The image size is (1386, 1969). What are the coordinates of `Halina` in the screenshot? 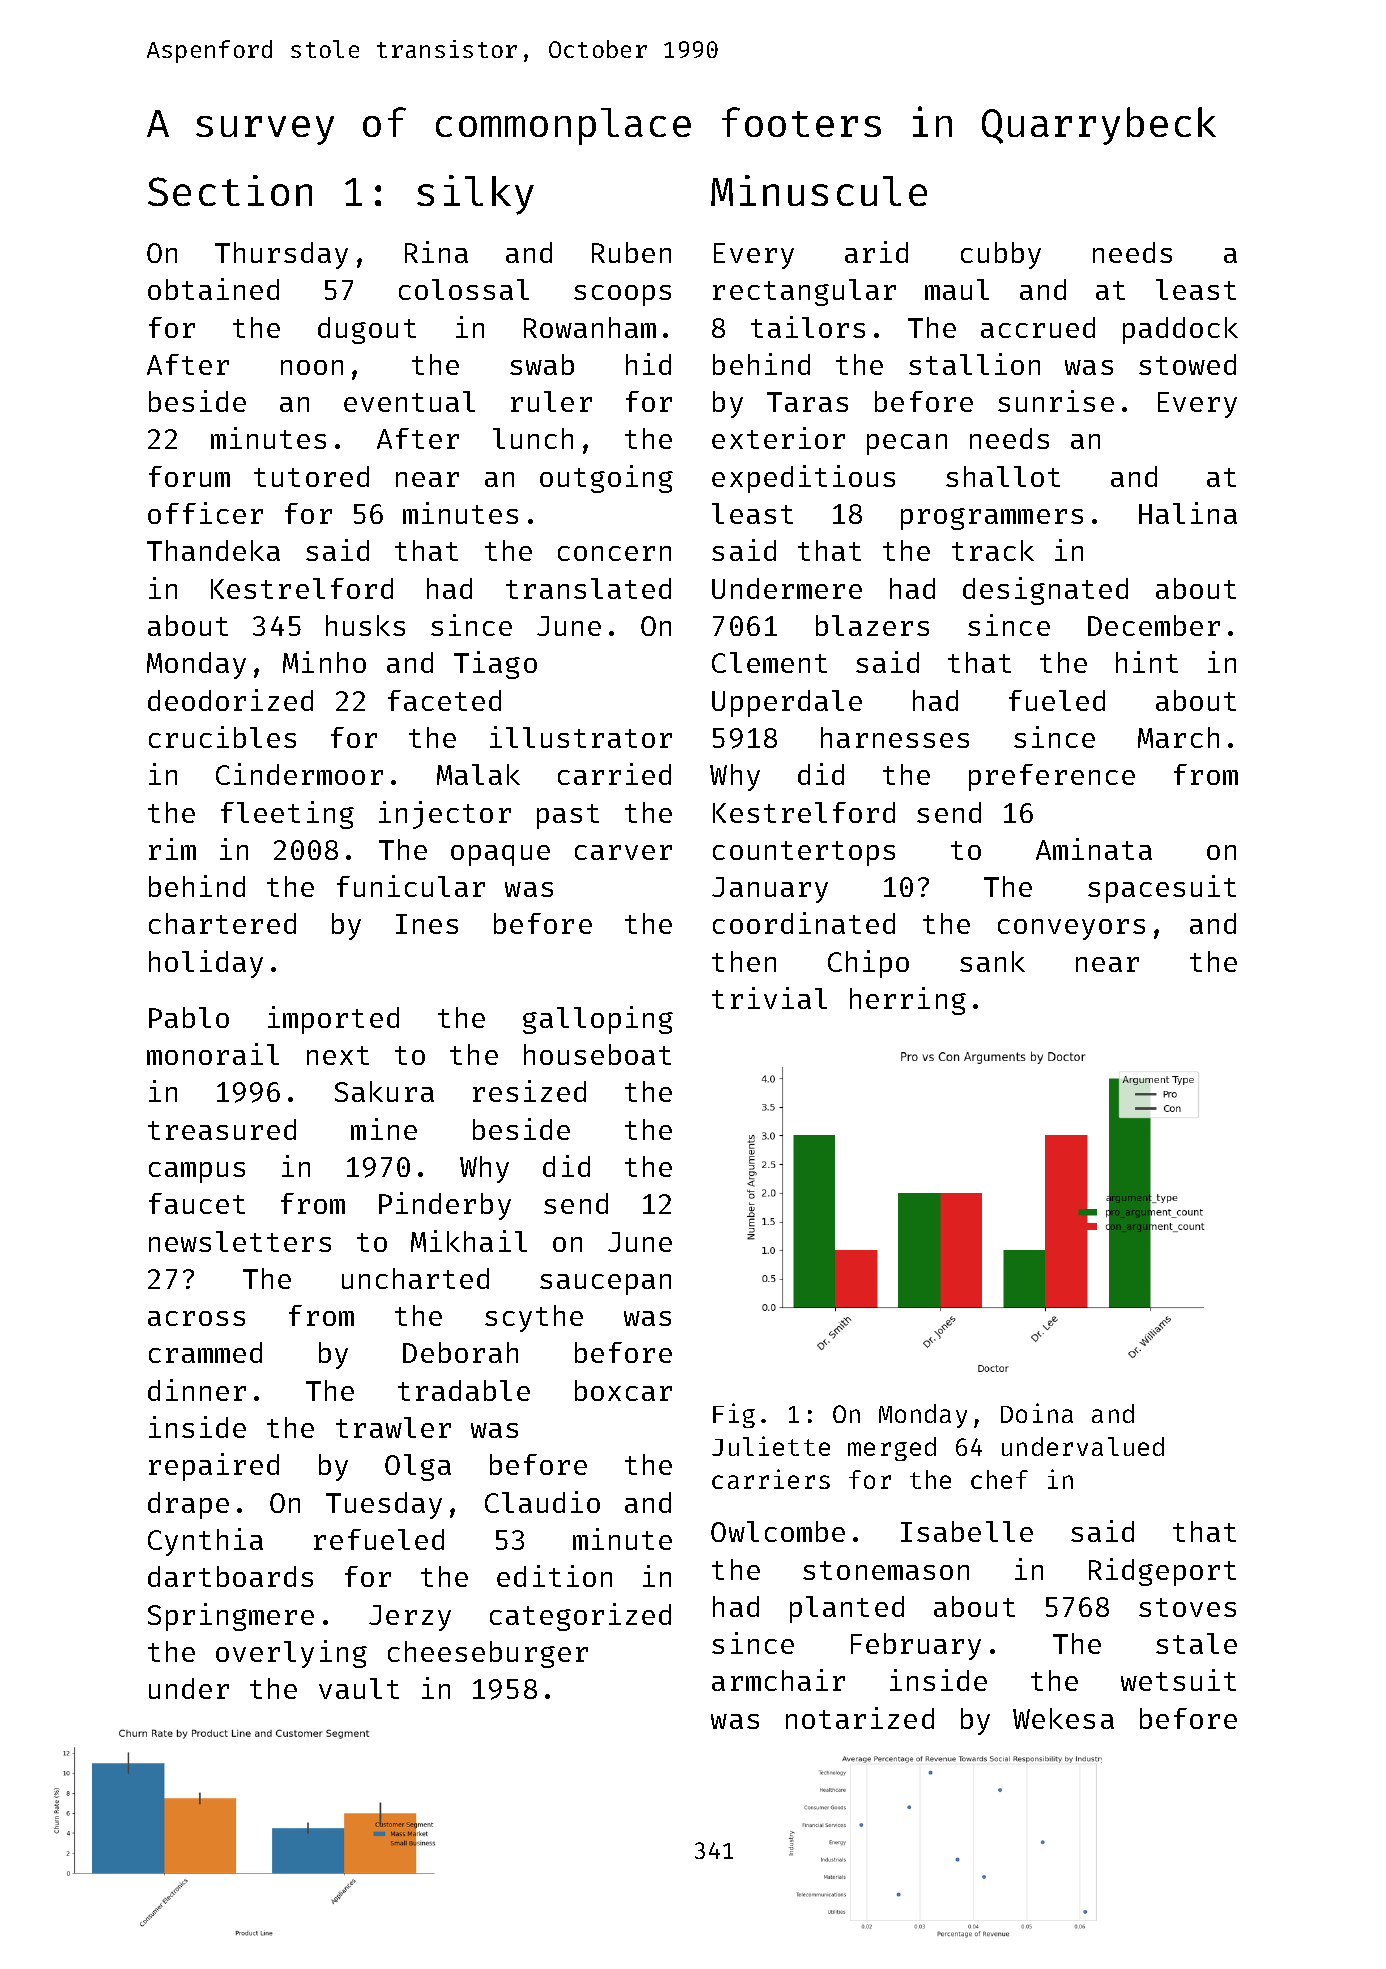 It's located at (1188, 513).
